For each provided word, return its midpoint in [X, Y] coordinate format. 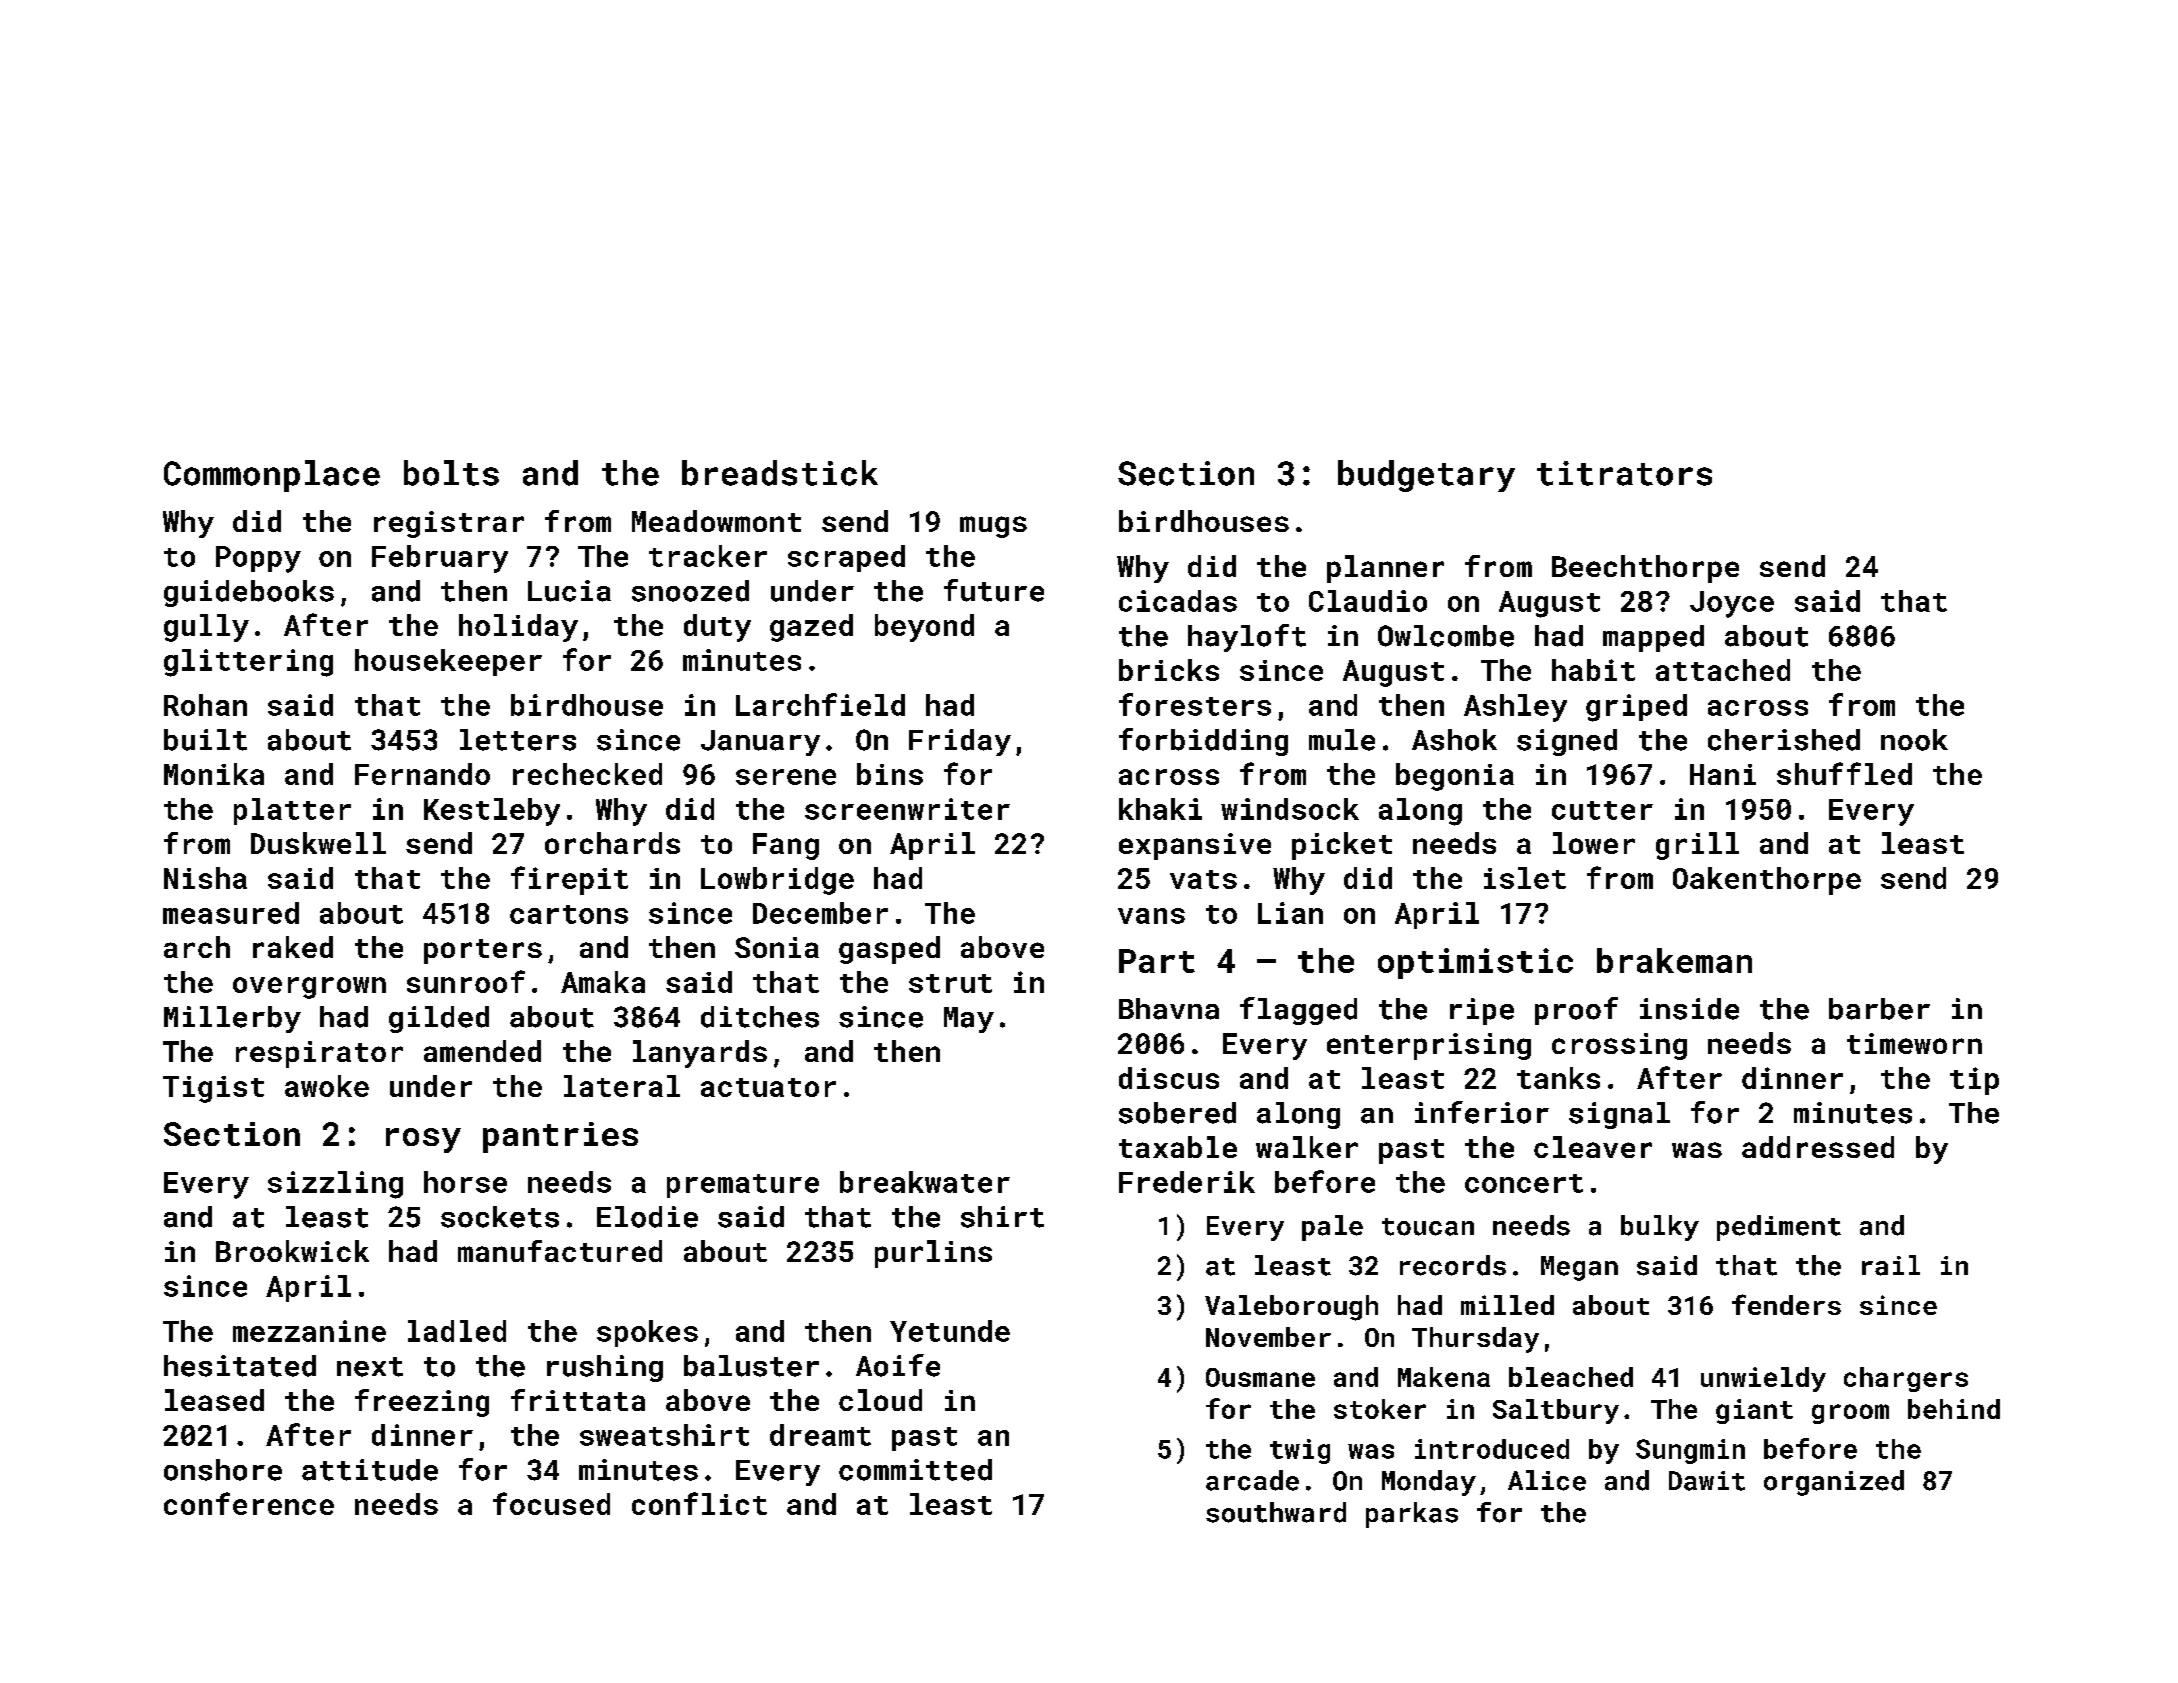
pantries [560, 1137]
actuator [768, 1087]
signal [1619, 1115]
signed [1567, 742]
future [994, 590]
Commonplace [272, 476]
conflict [699, 1503]
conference [249, 1503]
